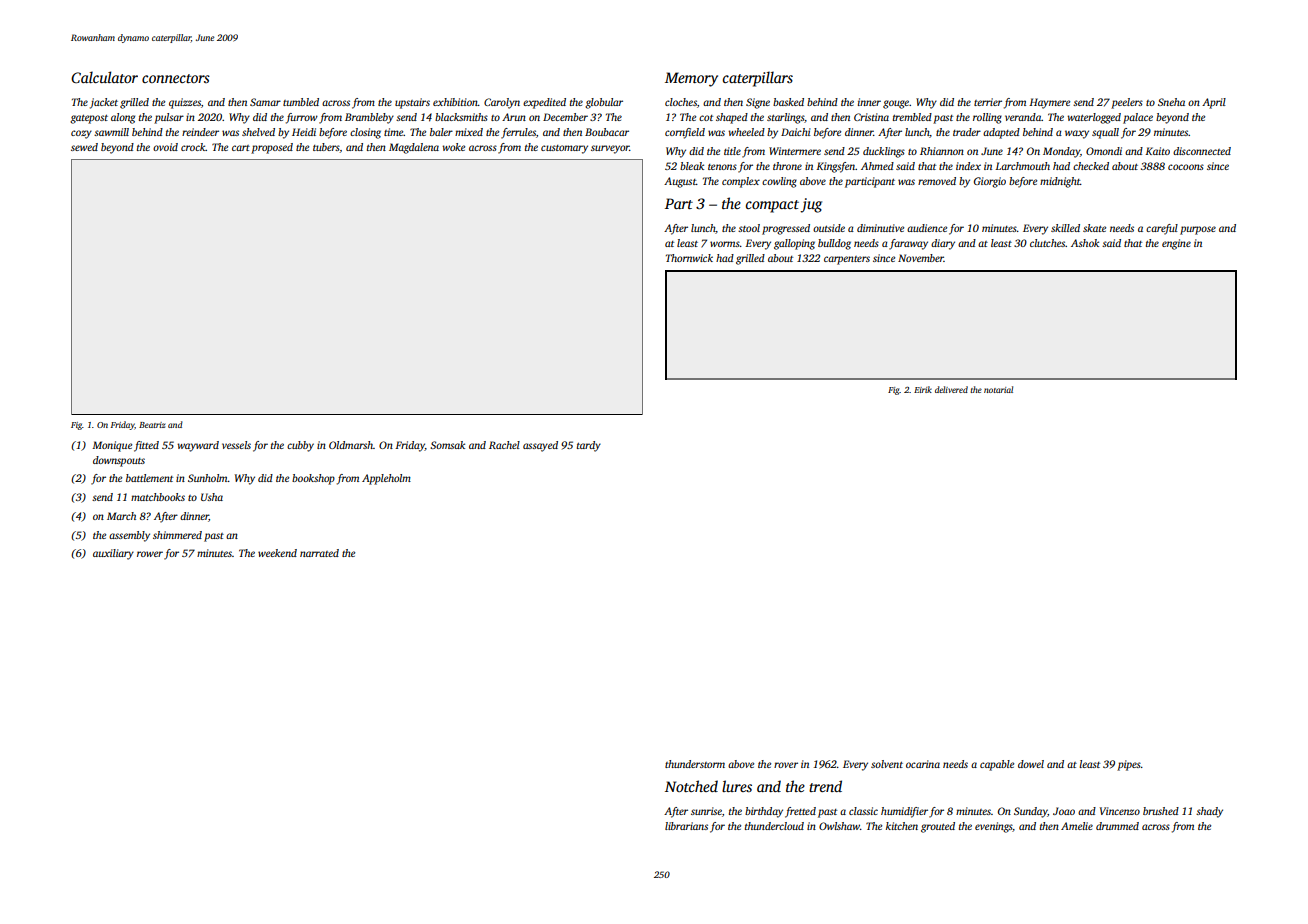 The image size is (1308, 924). I want to click on librarians, so click(686, 826).
